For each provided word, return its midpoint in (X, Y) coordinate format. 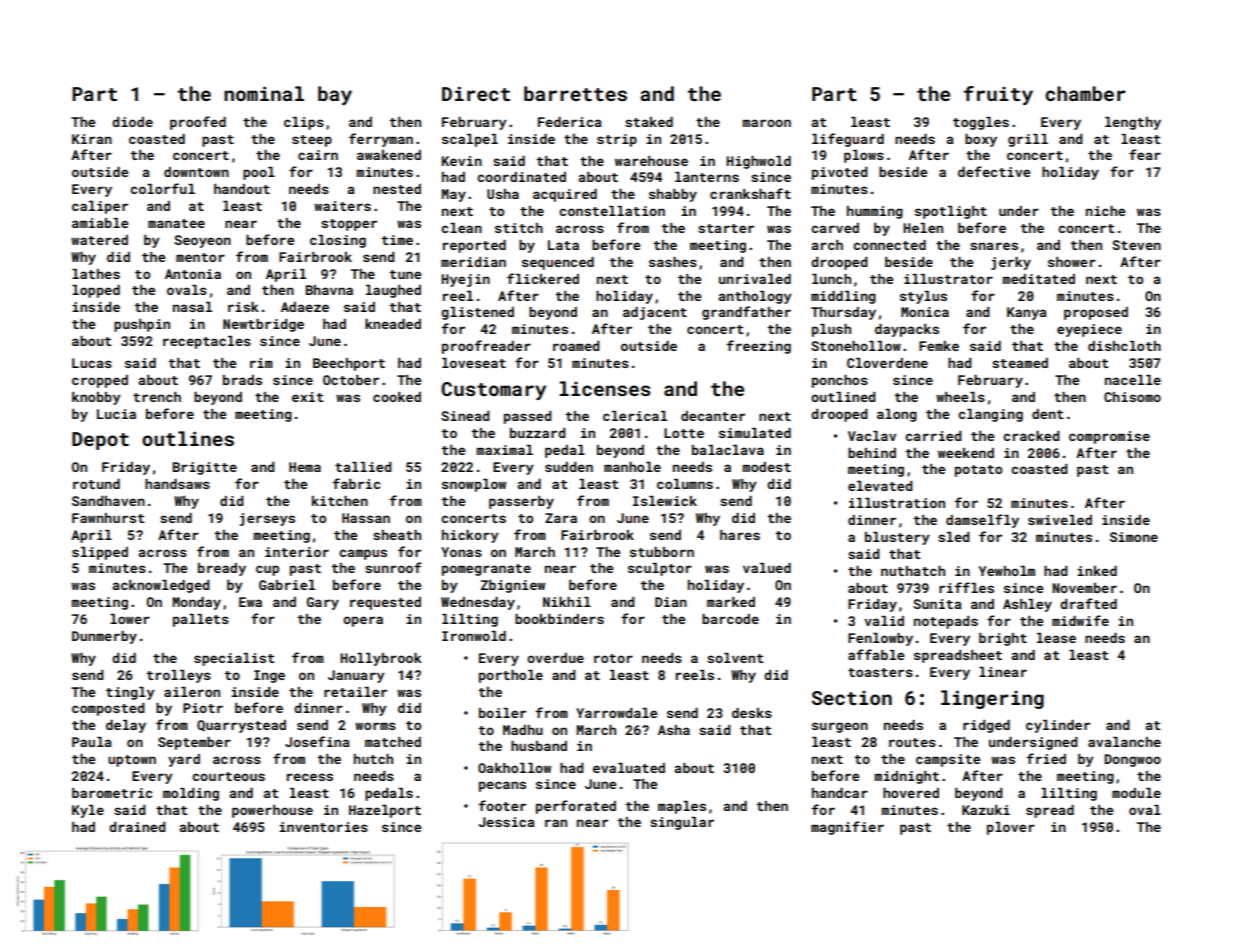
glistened (477, 313)
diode (132, 122)
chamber (1085, 93)
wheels (960, 397)
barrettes (575, 93)
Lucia (116, 414)
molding (191, 794)
